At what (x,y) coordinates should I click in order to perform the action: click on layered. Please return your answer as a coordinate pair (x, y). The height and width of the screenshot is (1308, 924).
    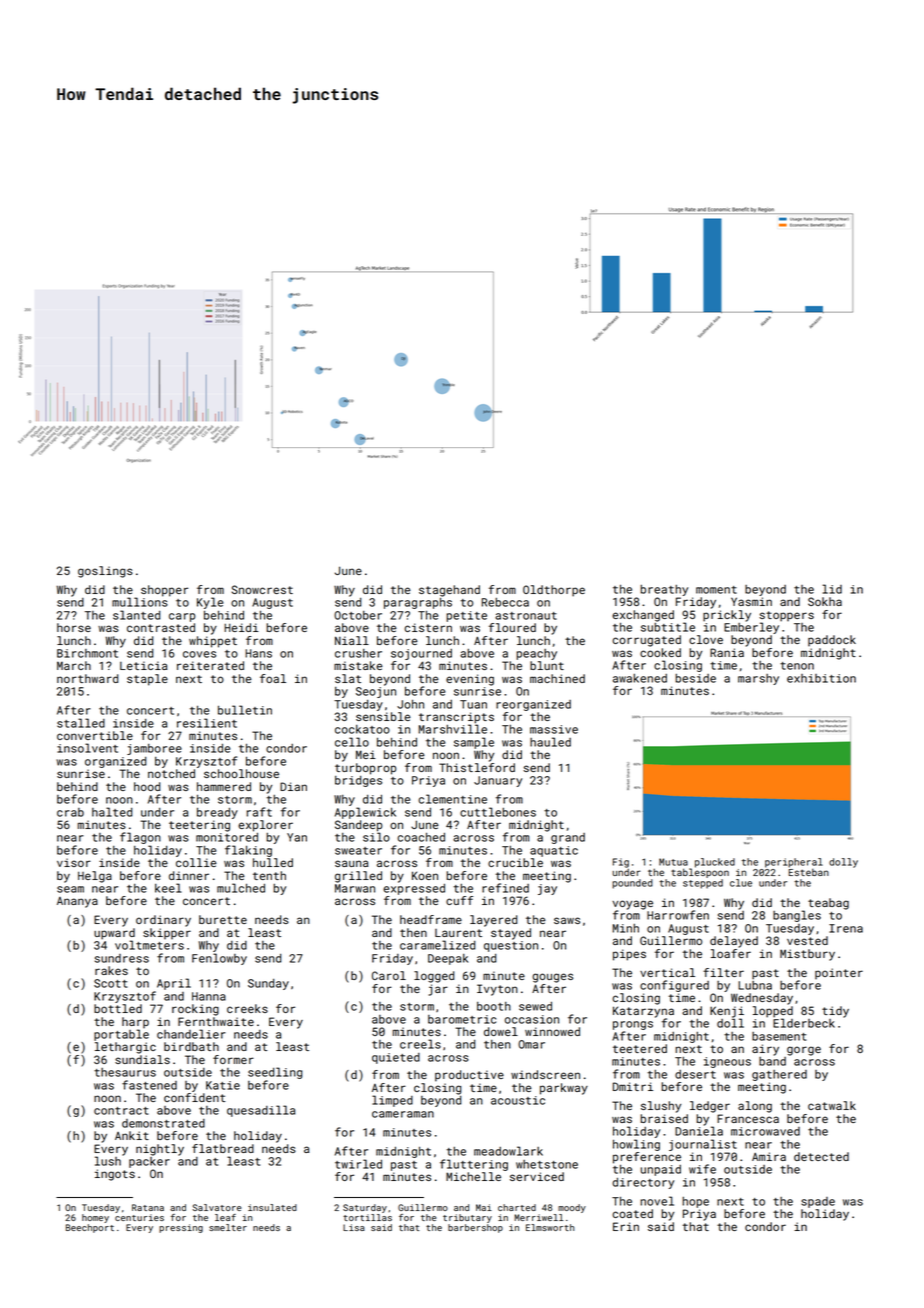
    Looking at the image, I should click on (493, 921).
